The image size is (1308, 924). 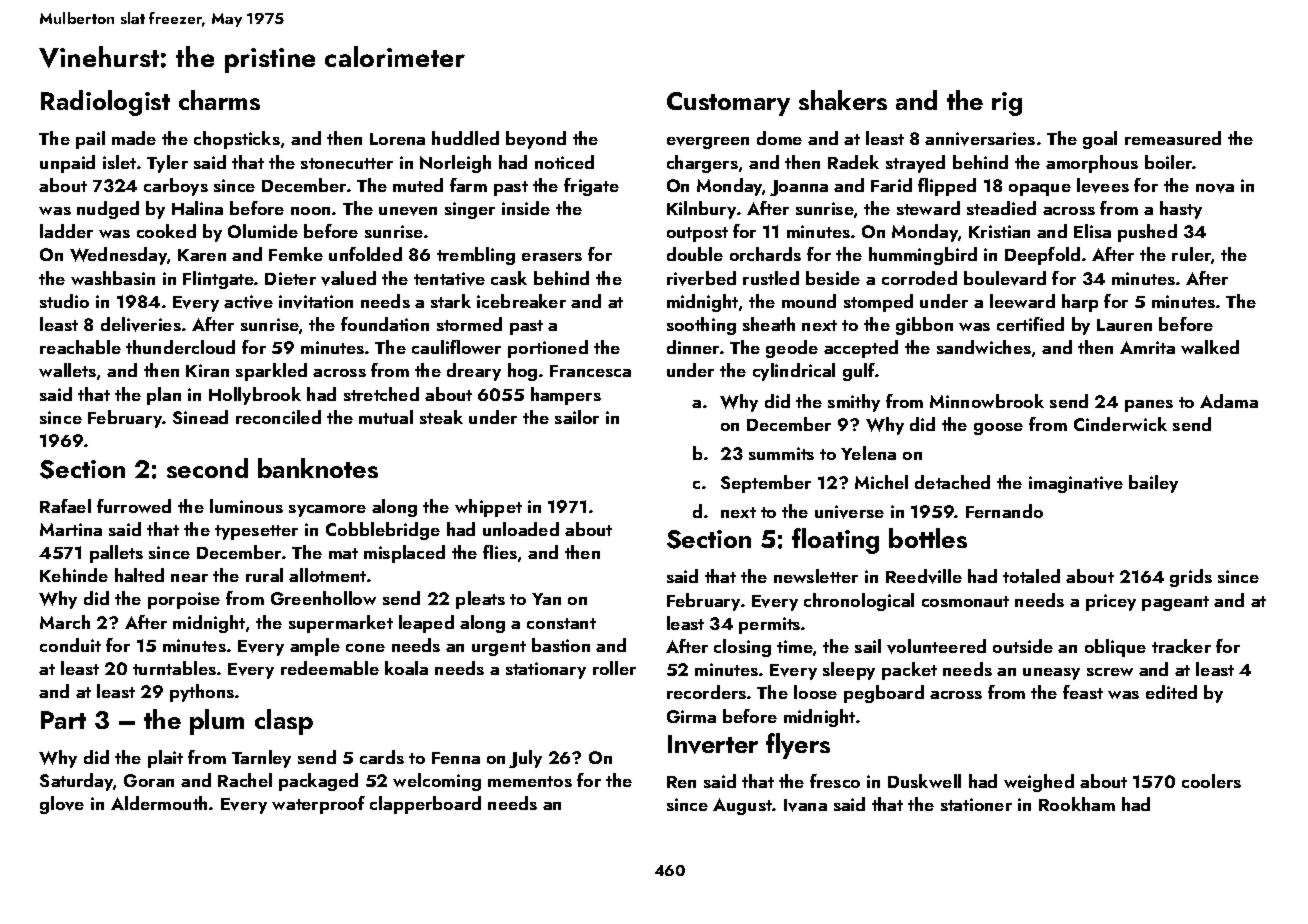 What do you see at coordinates (525, 759) in the page?
I see `July` at bounding box center [525, 759].
